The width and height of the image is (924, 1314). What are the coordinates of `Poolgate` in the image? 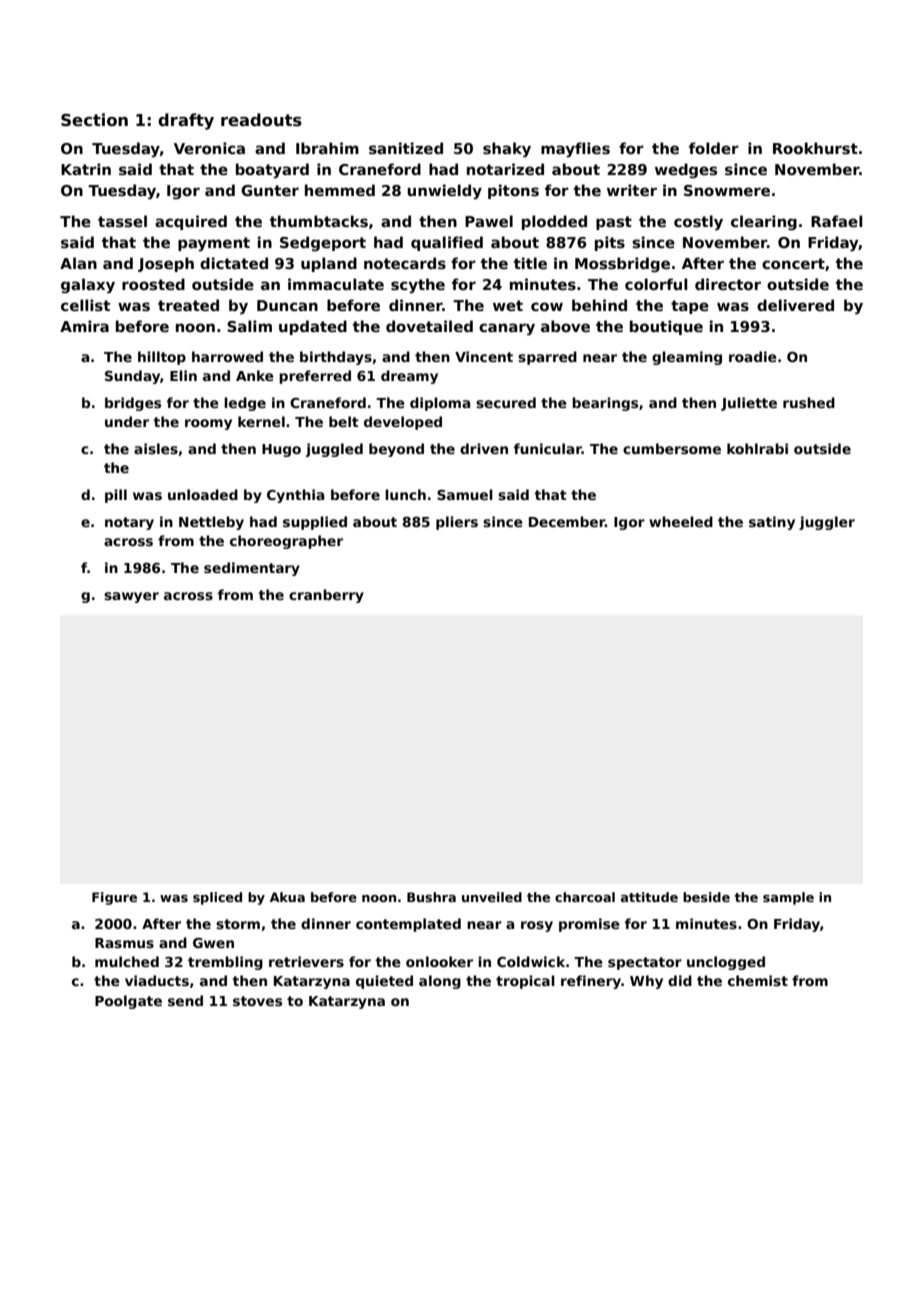 It's located at (128, 1002).
